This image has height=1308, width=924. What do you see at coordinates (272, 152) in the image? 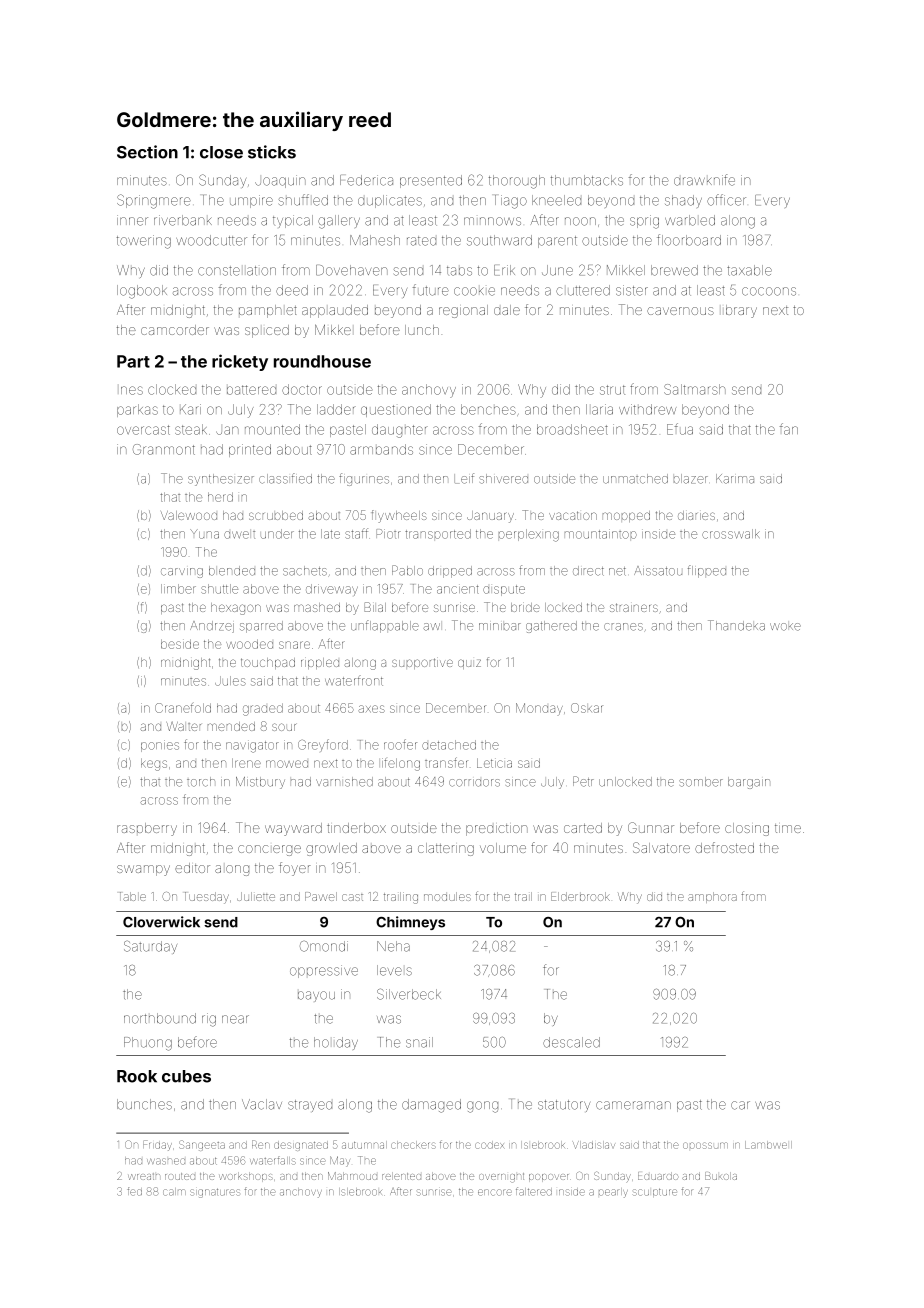
I see `sticks` at bounding box center [272, 152].
